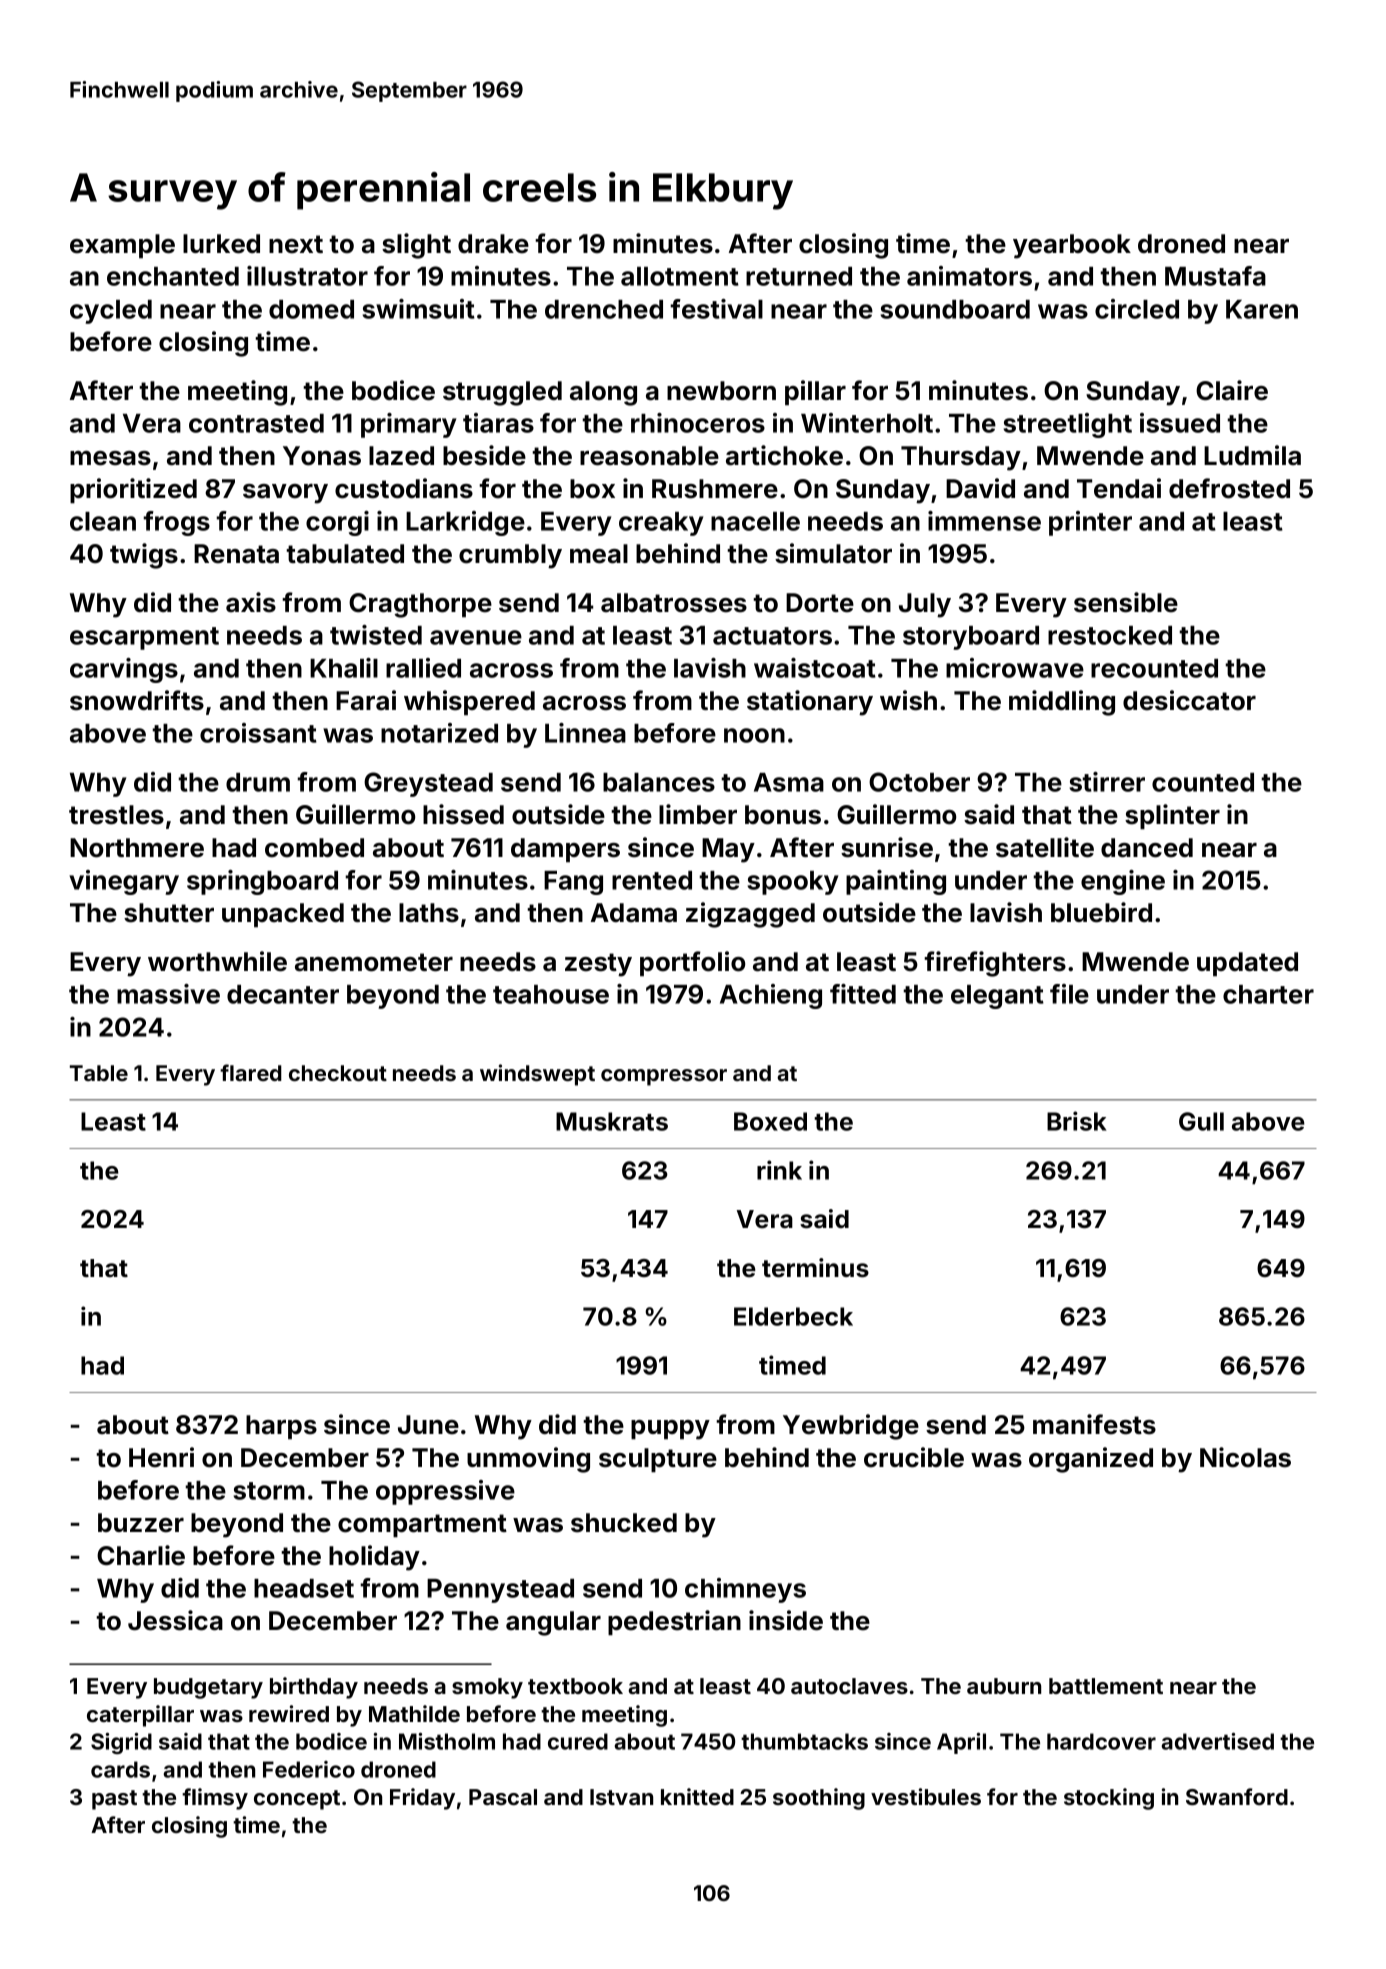 The image size is (1386, 1969). I want to click on circled, so click(1137, 309).
